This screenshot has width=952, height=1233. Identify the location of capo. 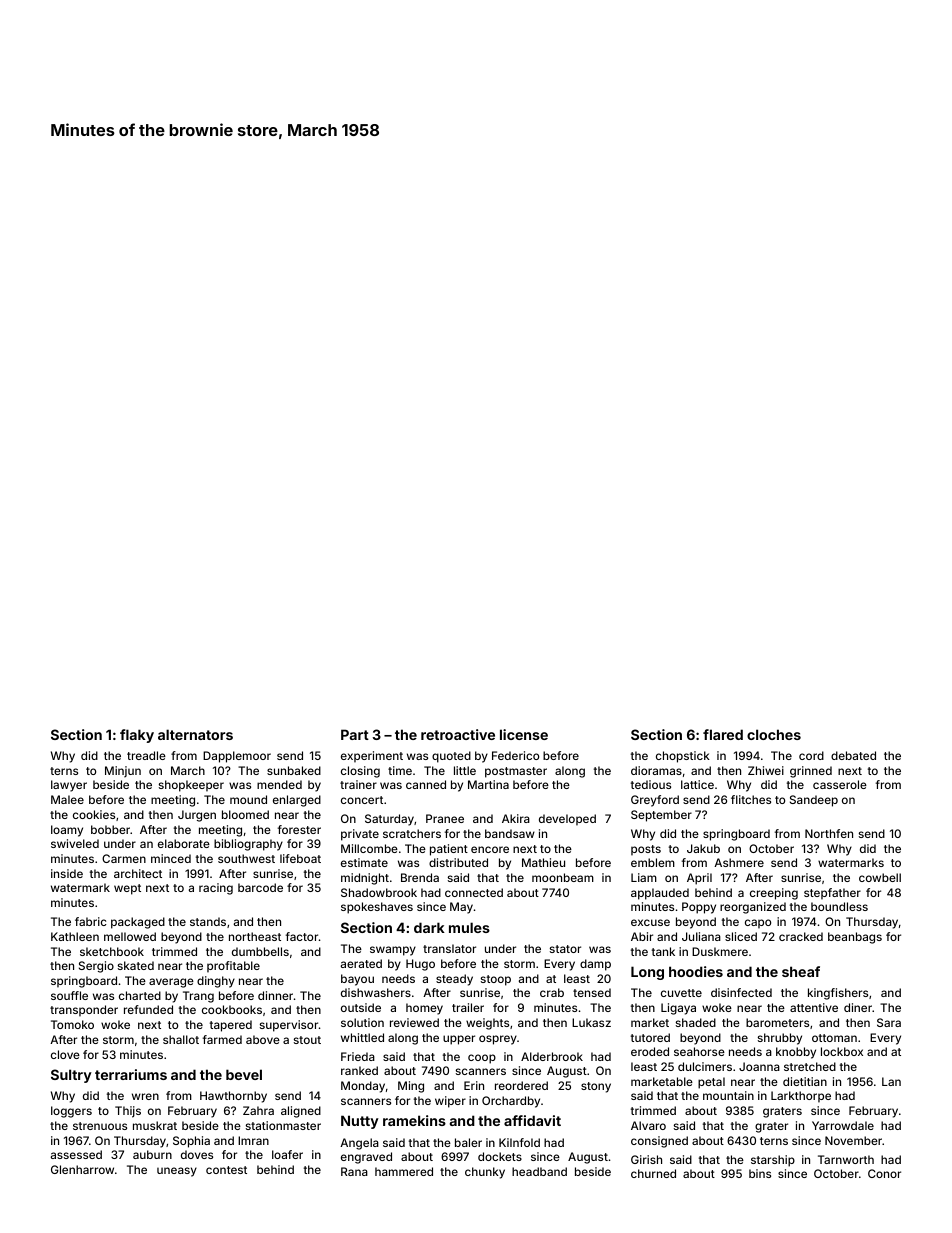
(758, 924).
